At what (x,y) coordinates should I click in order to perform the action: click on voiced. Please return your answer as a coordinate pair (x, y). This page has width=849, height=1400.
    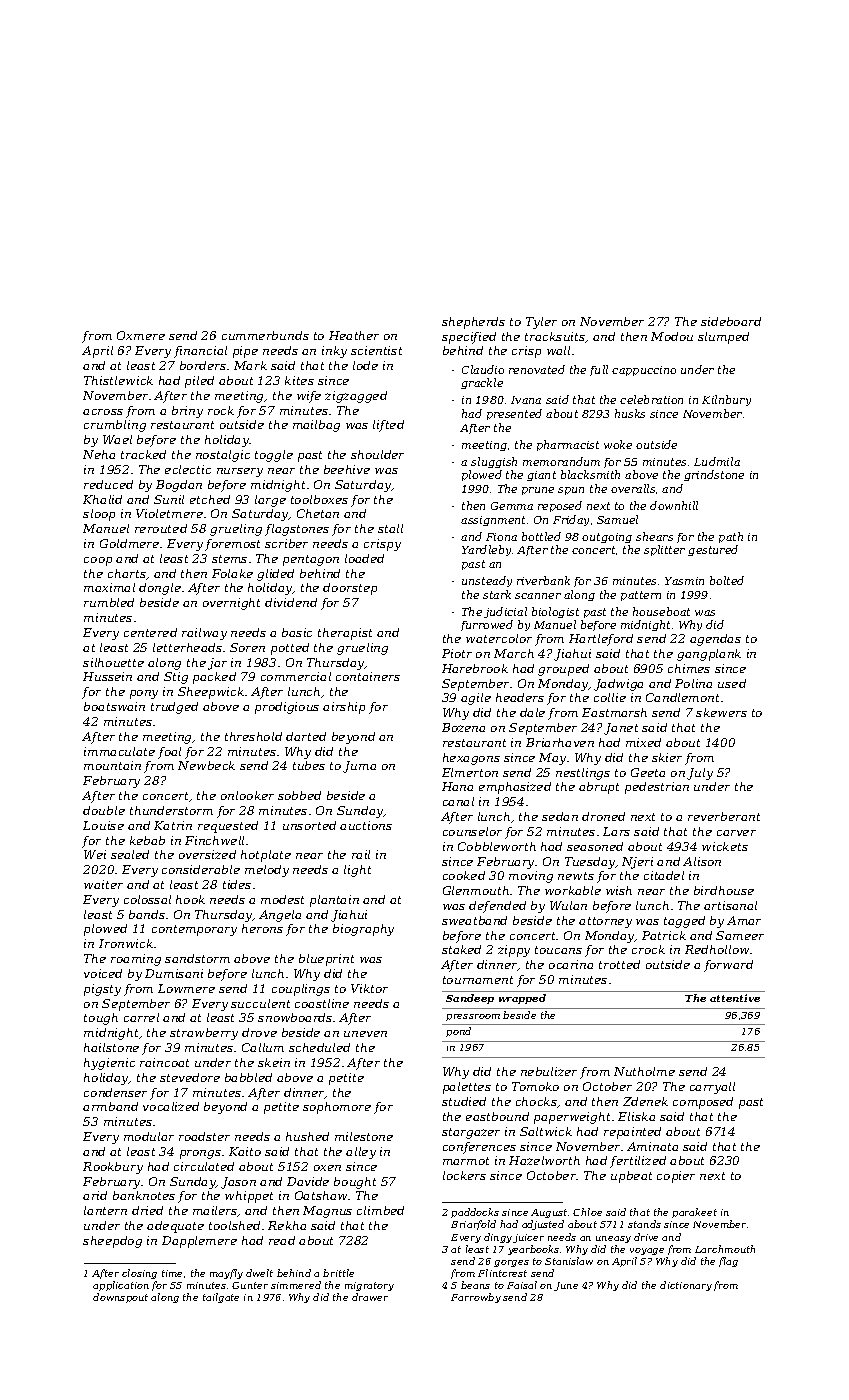
    Looking at the image, I should click on (103, 973).
